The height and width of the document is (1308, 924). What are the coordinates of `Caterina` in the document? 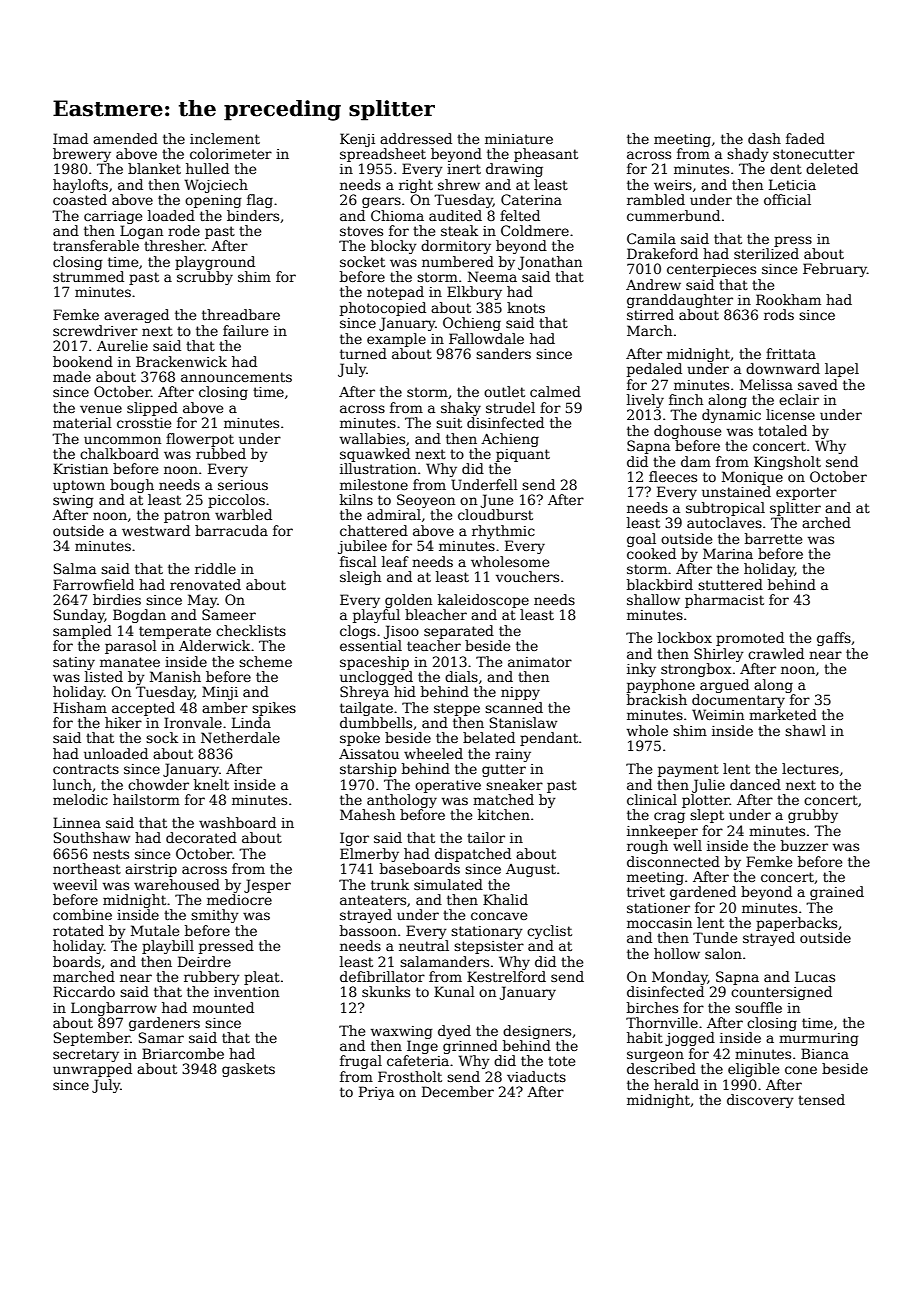 It's located at (531, 199).
